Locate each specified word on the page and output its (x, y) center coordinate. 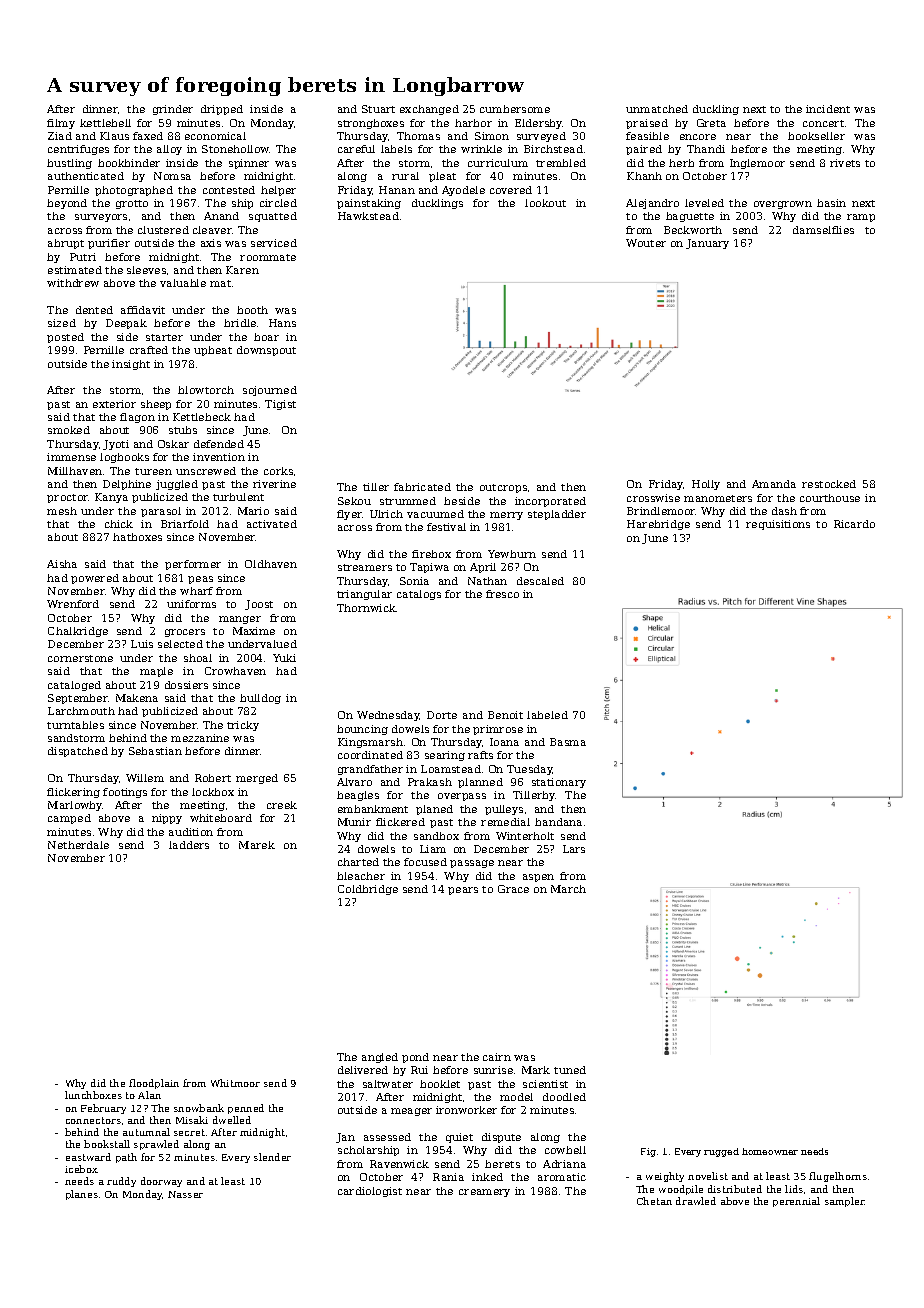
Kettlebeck (202, 417)
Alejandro (652, 204)
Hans (282, 323)
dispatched (78, 752)
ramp (861, 218)
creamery (484, 1193)
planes (82, 1195)
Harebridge (658, 525)
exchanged (429, 110)
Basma (568, 742)
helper (278, 191)
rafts (480, 755)
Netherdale (78, 845)
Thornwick (366, 608)
